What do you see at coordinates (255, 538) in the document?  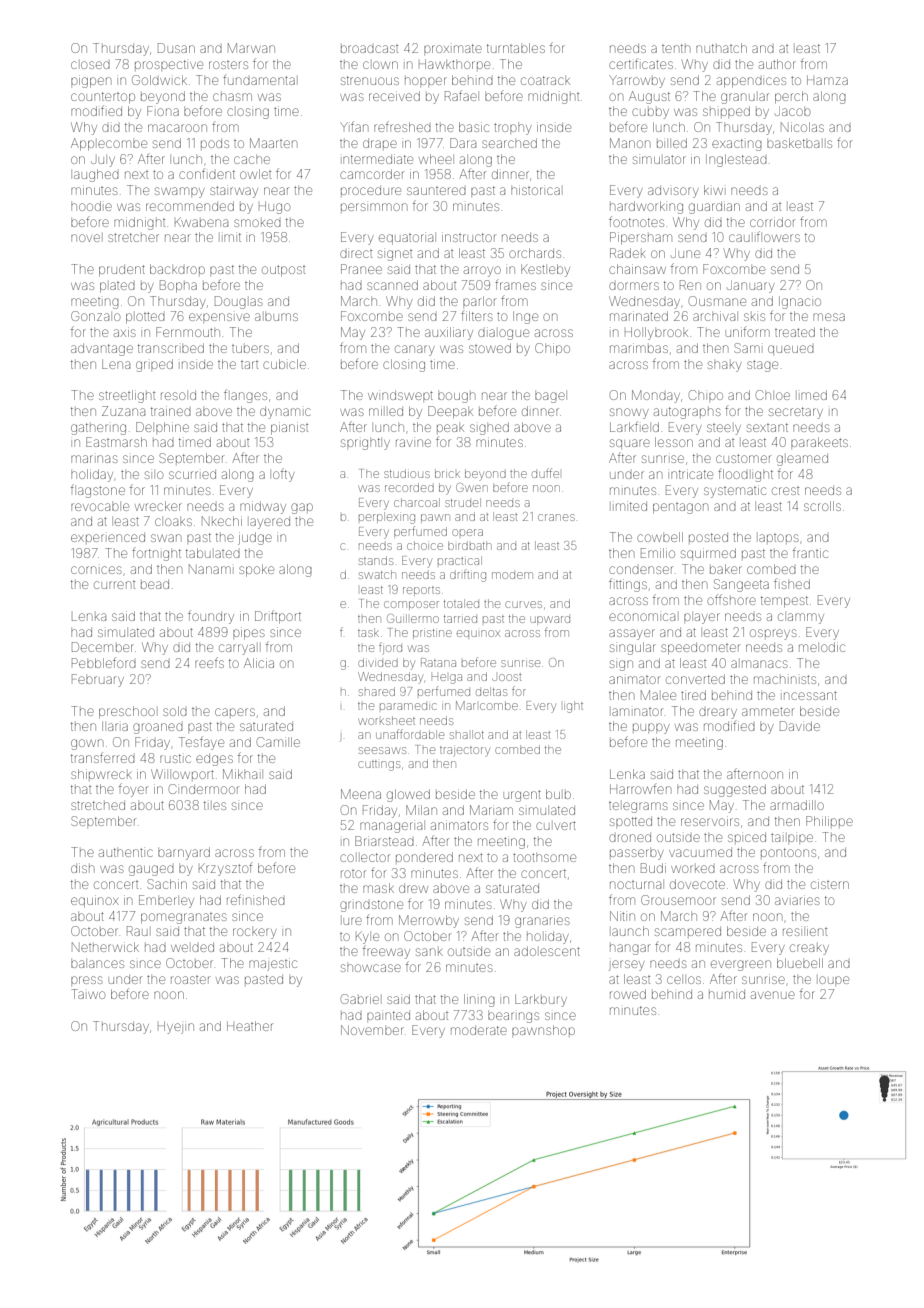 I see `judge` at bounding box center [255, 538].
